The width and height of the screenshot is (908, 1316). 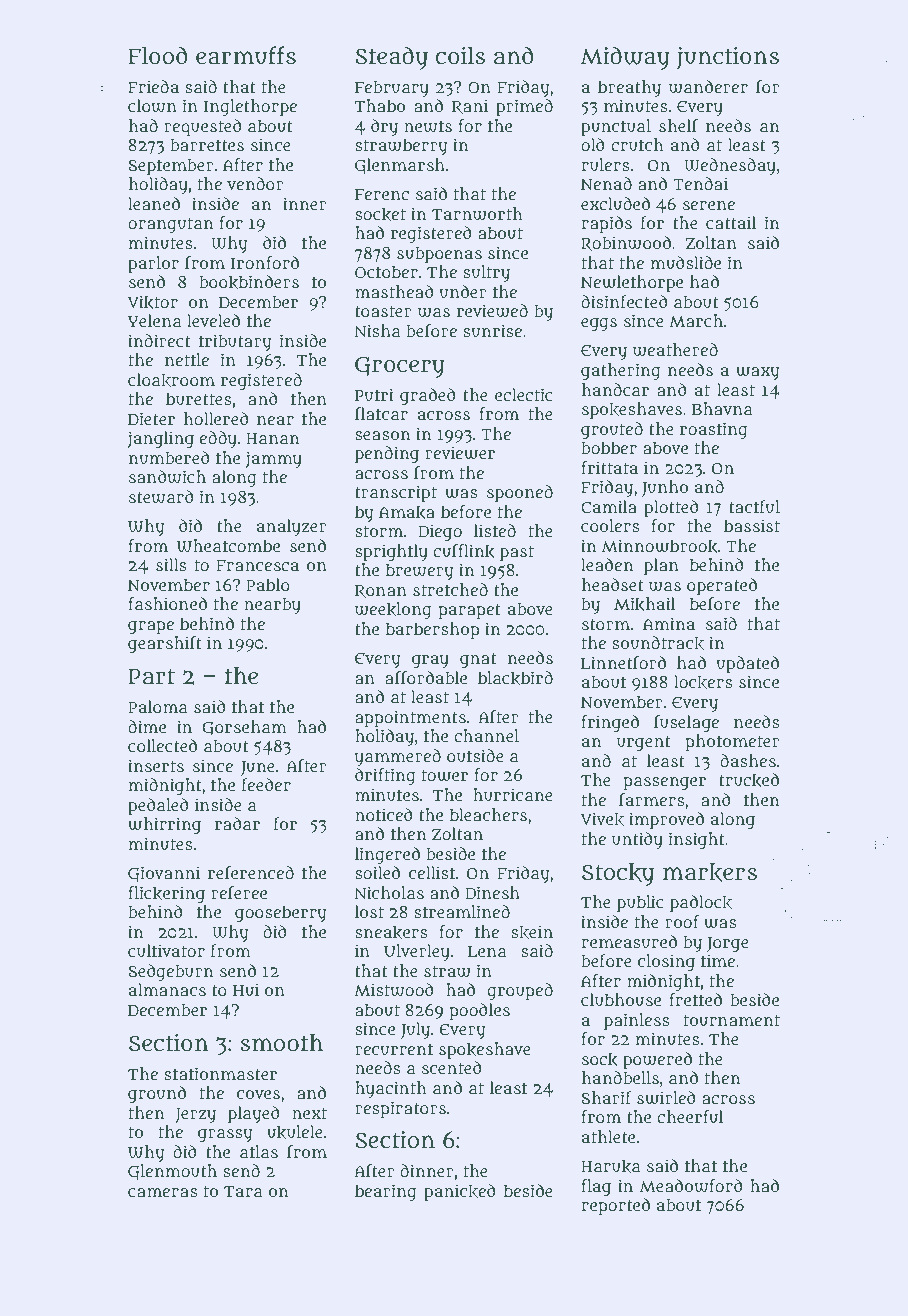 I want to click on past, so click(x=517, y=553).
